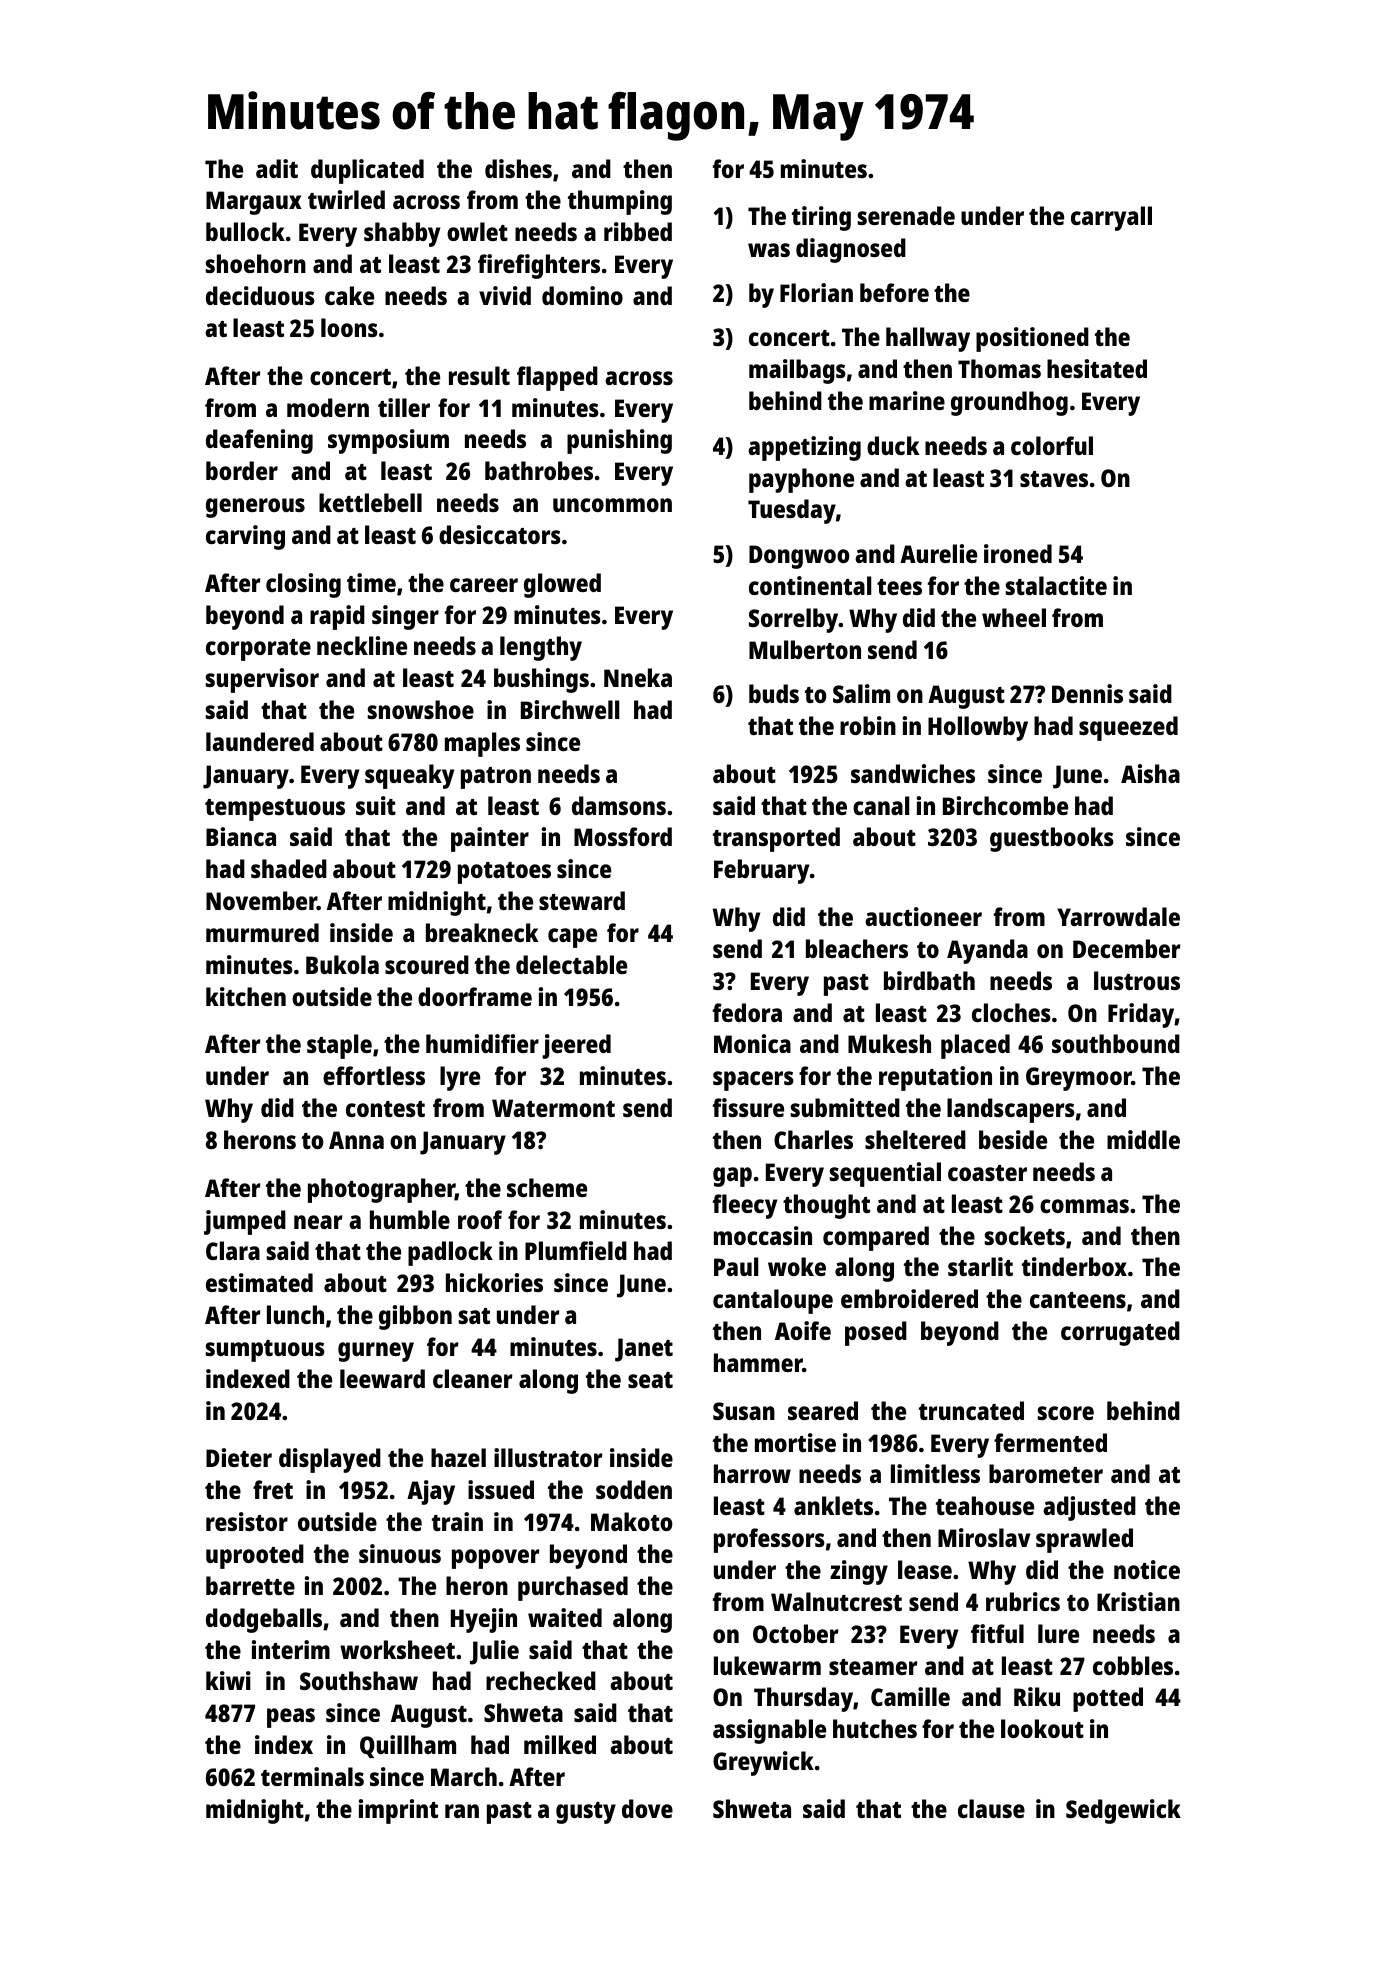 The height and width of the screenshot is (1969, 1386). Describe the element at coordinates (277, 168) in the screenshot. I see `adit` at that location.
